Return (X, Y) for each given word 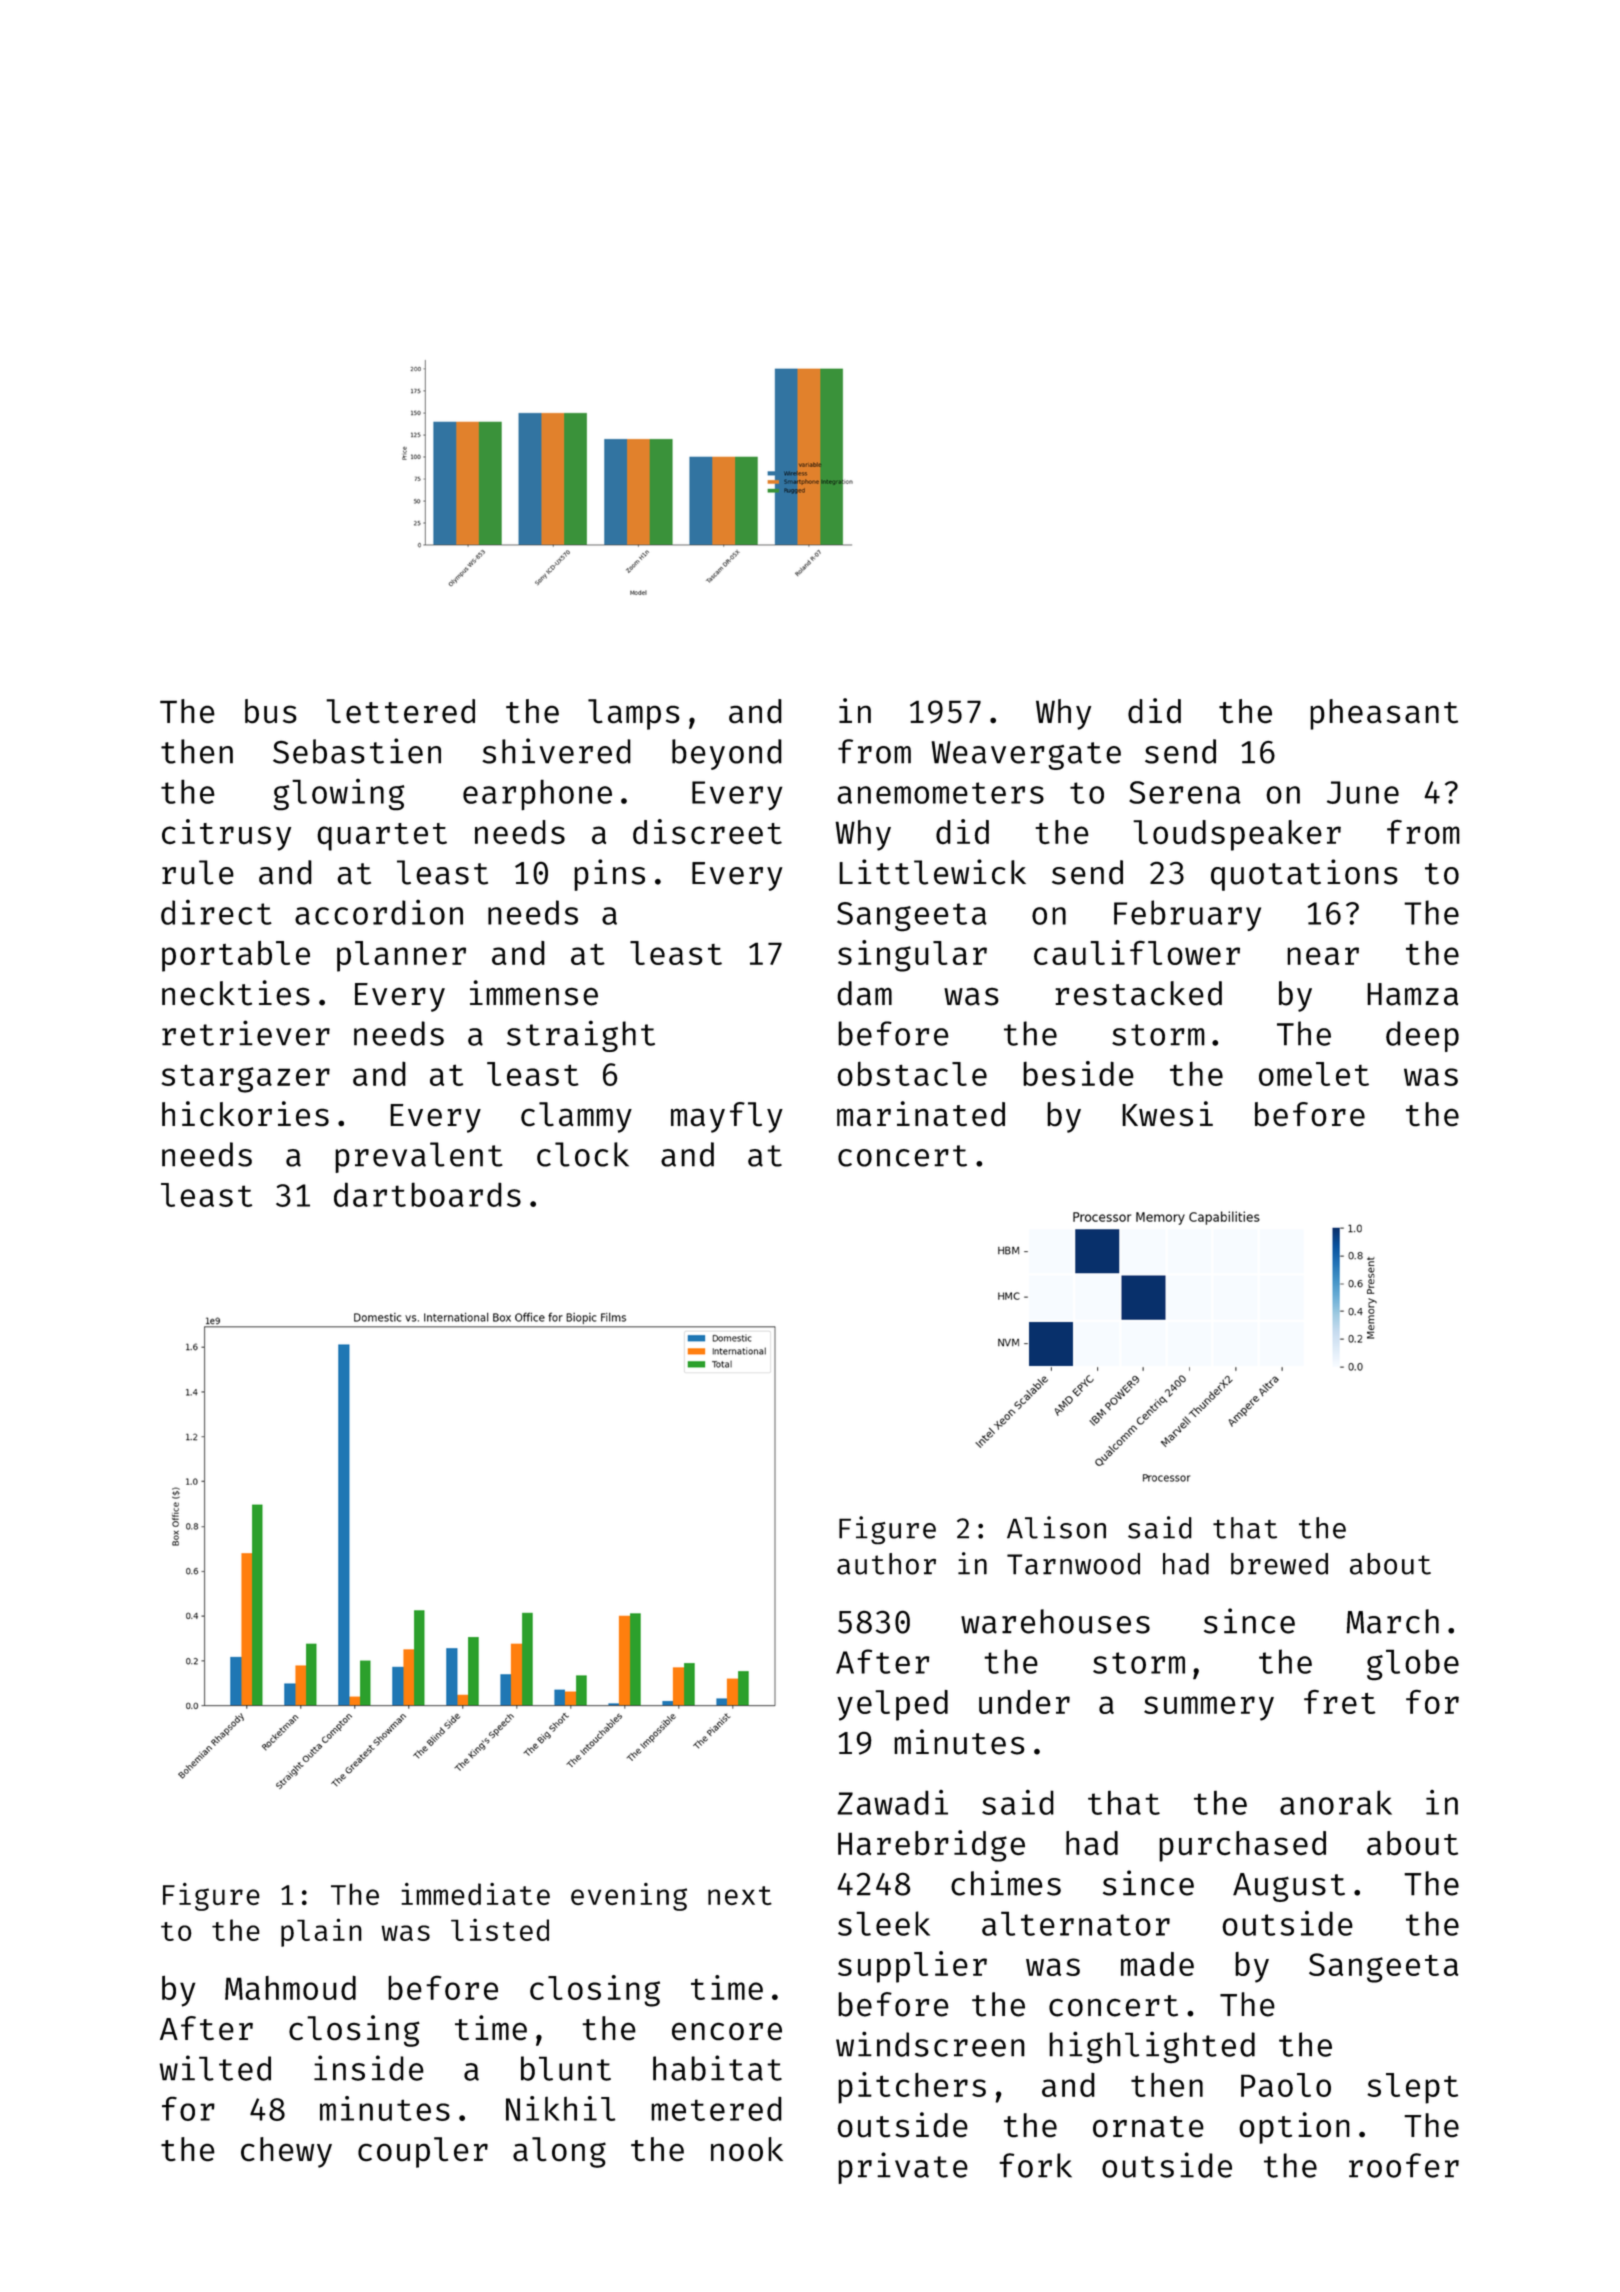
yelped (892, 1705)
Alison (1056, 1527)
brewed (1279, 1564)
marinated (921, 1114)
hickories (245, 1114)
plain (321, 1932)
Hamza (1412, 994)
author (886, 1564)
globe (1413, 1665)
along (559, 2152)
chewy (286, 2152)
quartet (382, 837)
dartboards (427, 1194)
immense (534, 993)
